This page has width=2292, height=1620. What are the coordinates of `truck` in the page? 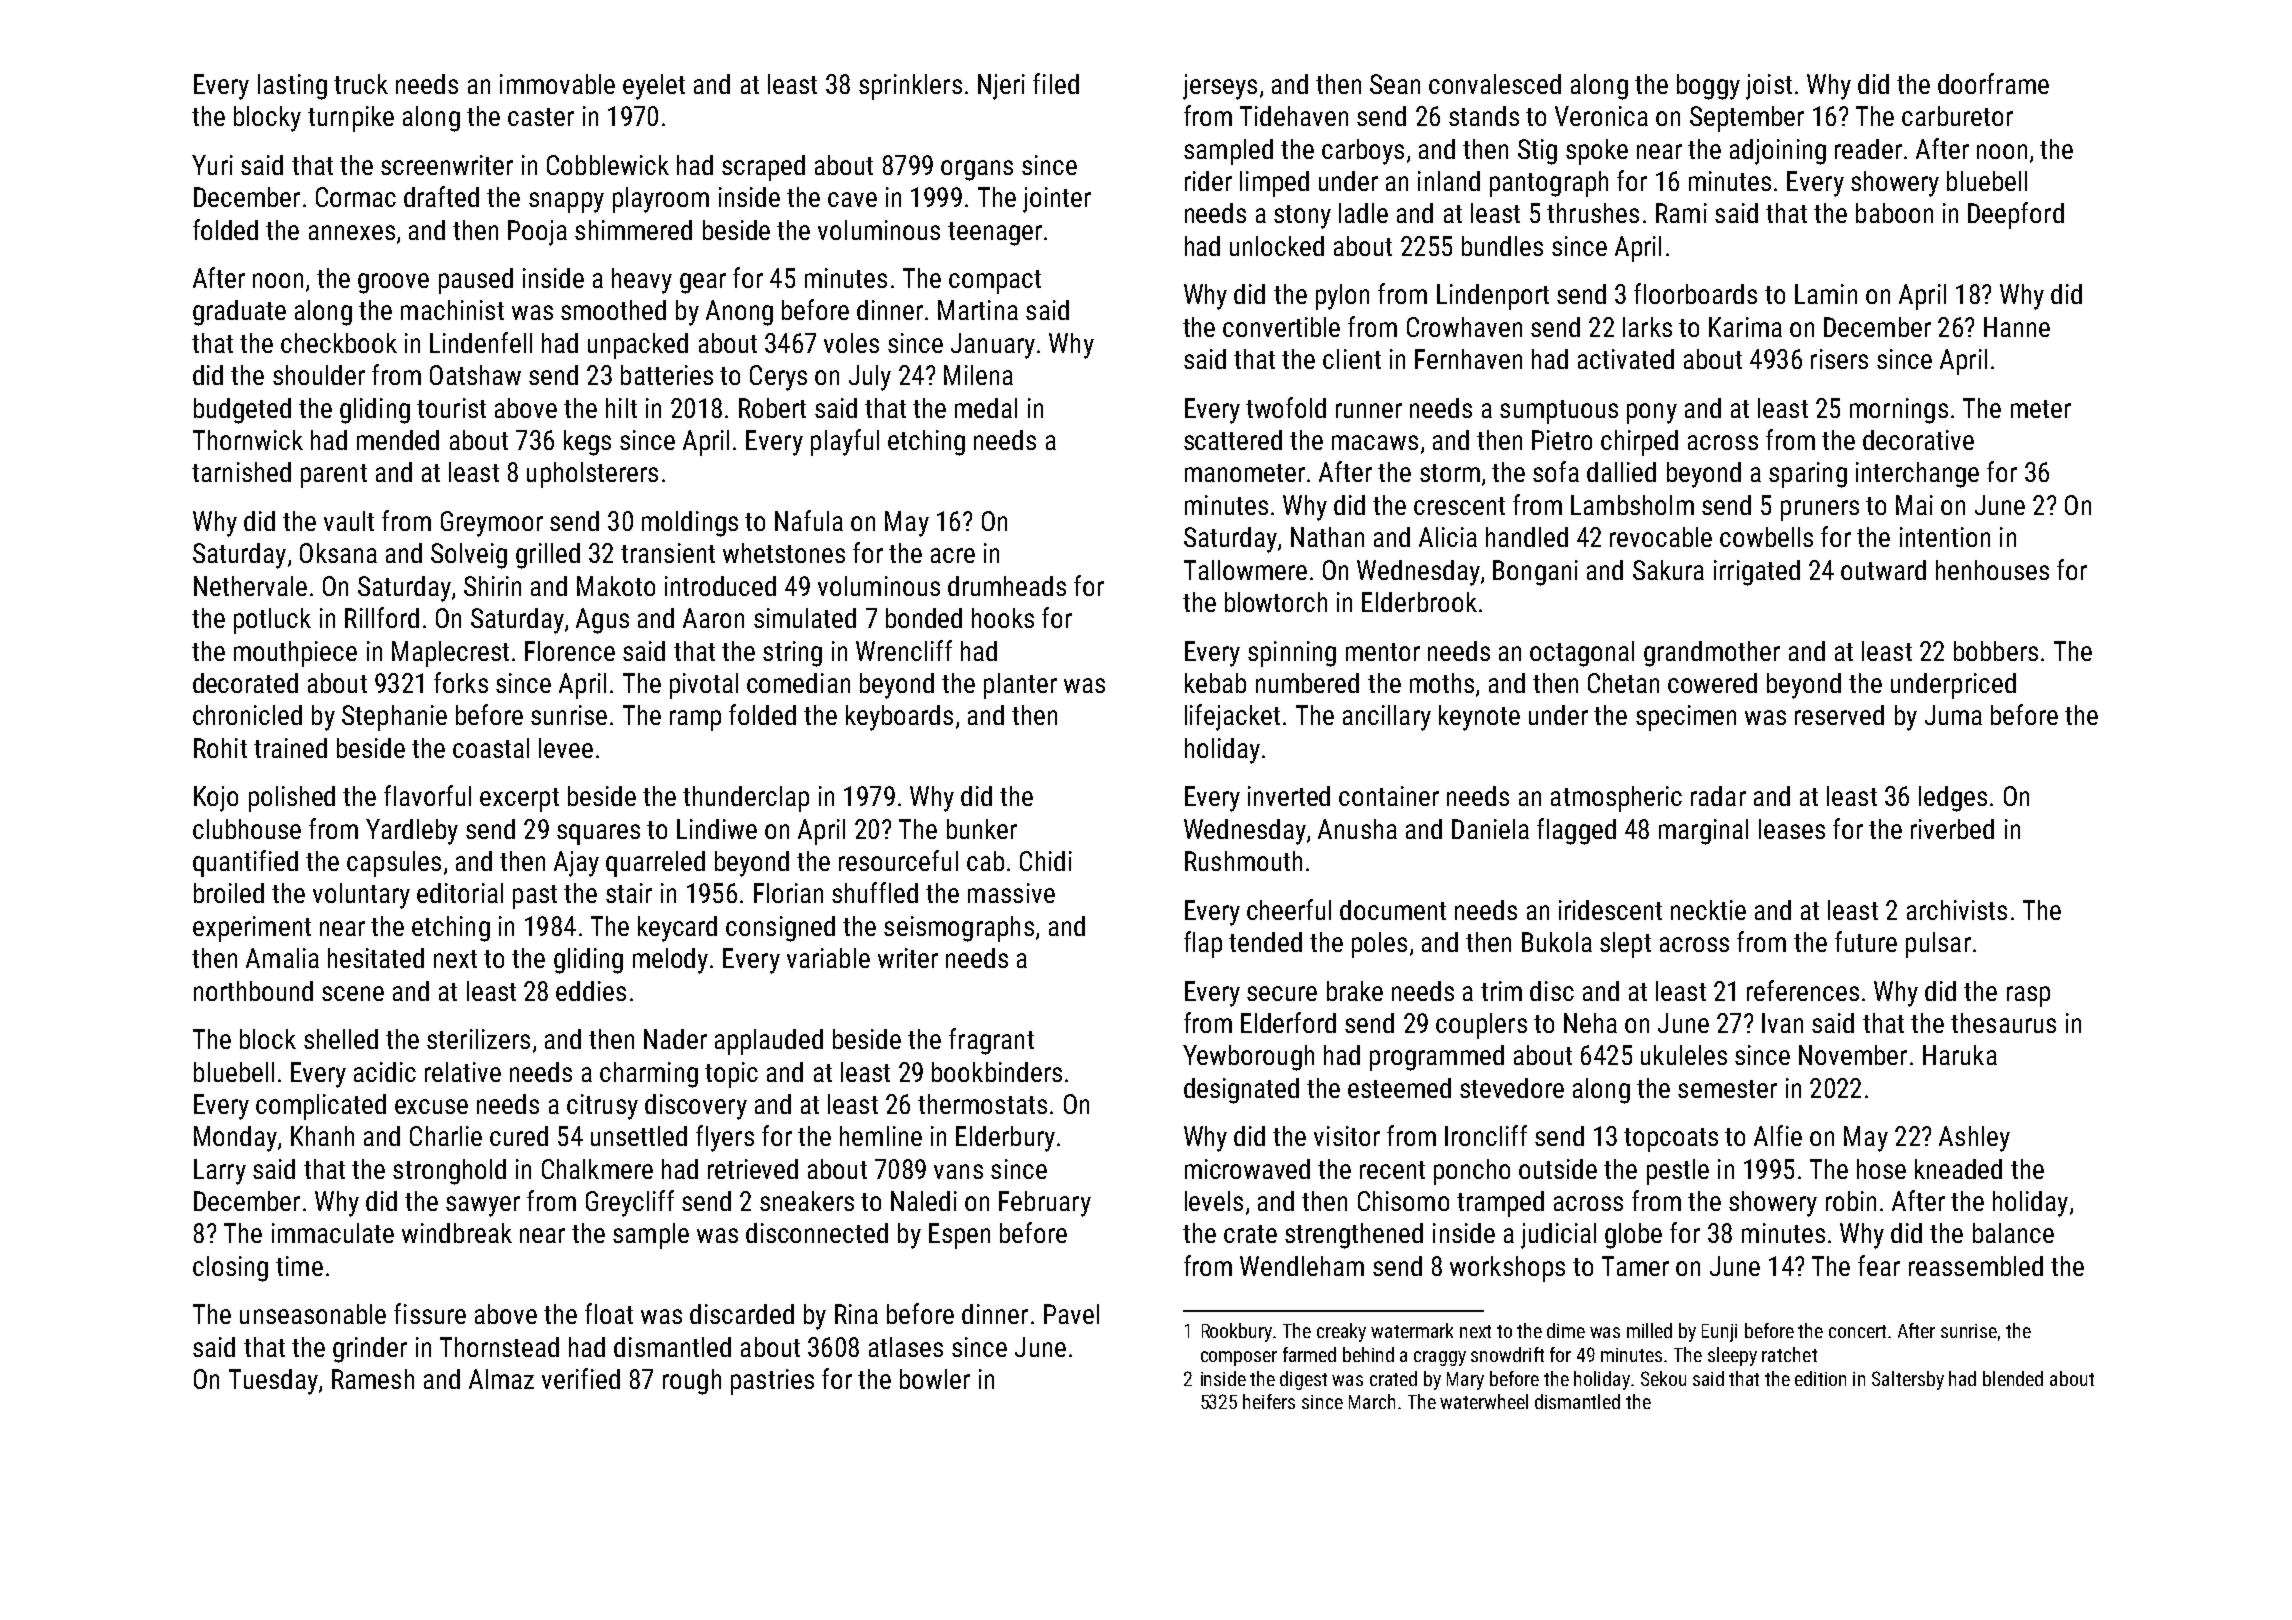 It's located at (361, 84).
